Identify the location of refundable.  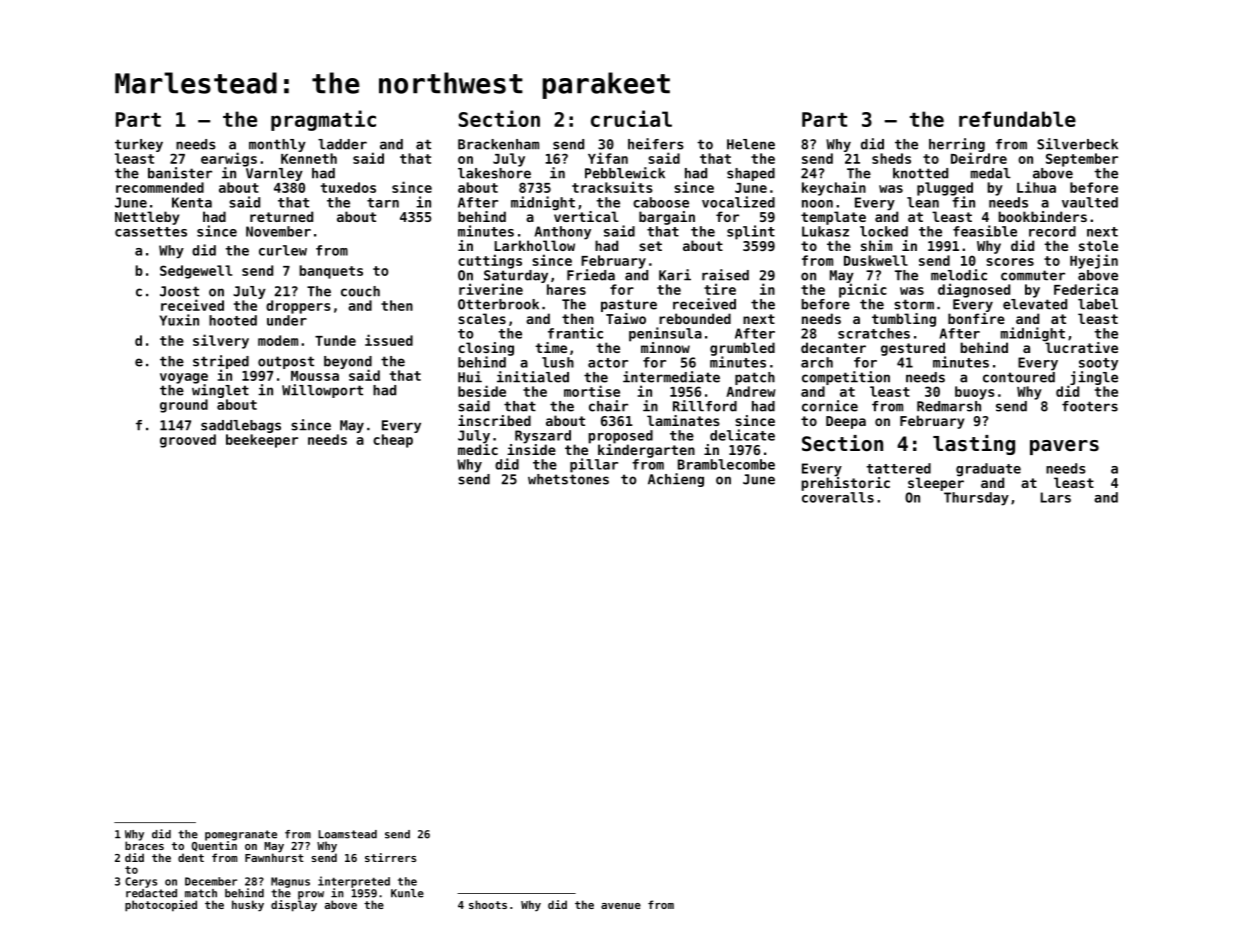
(1017, 119).
